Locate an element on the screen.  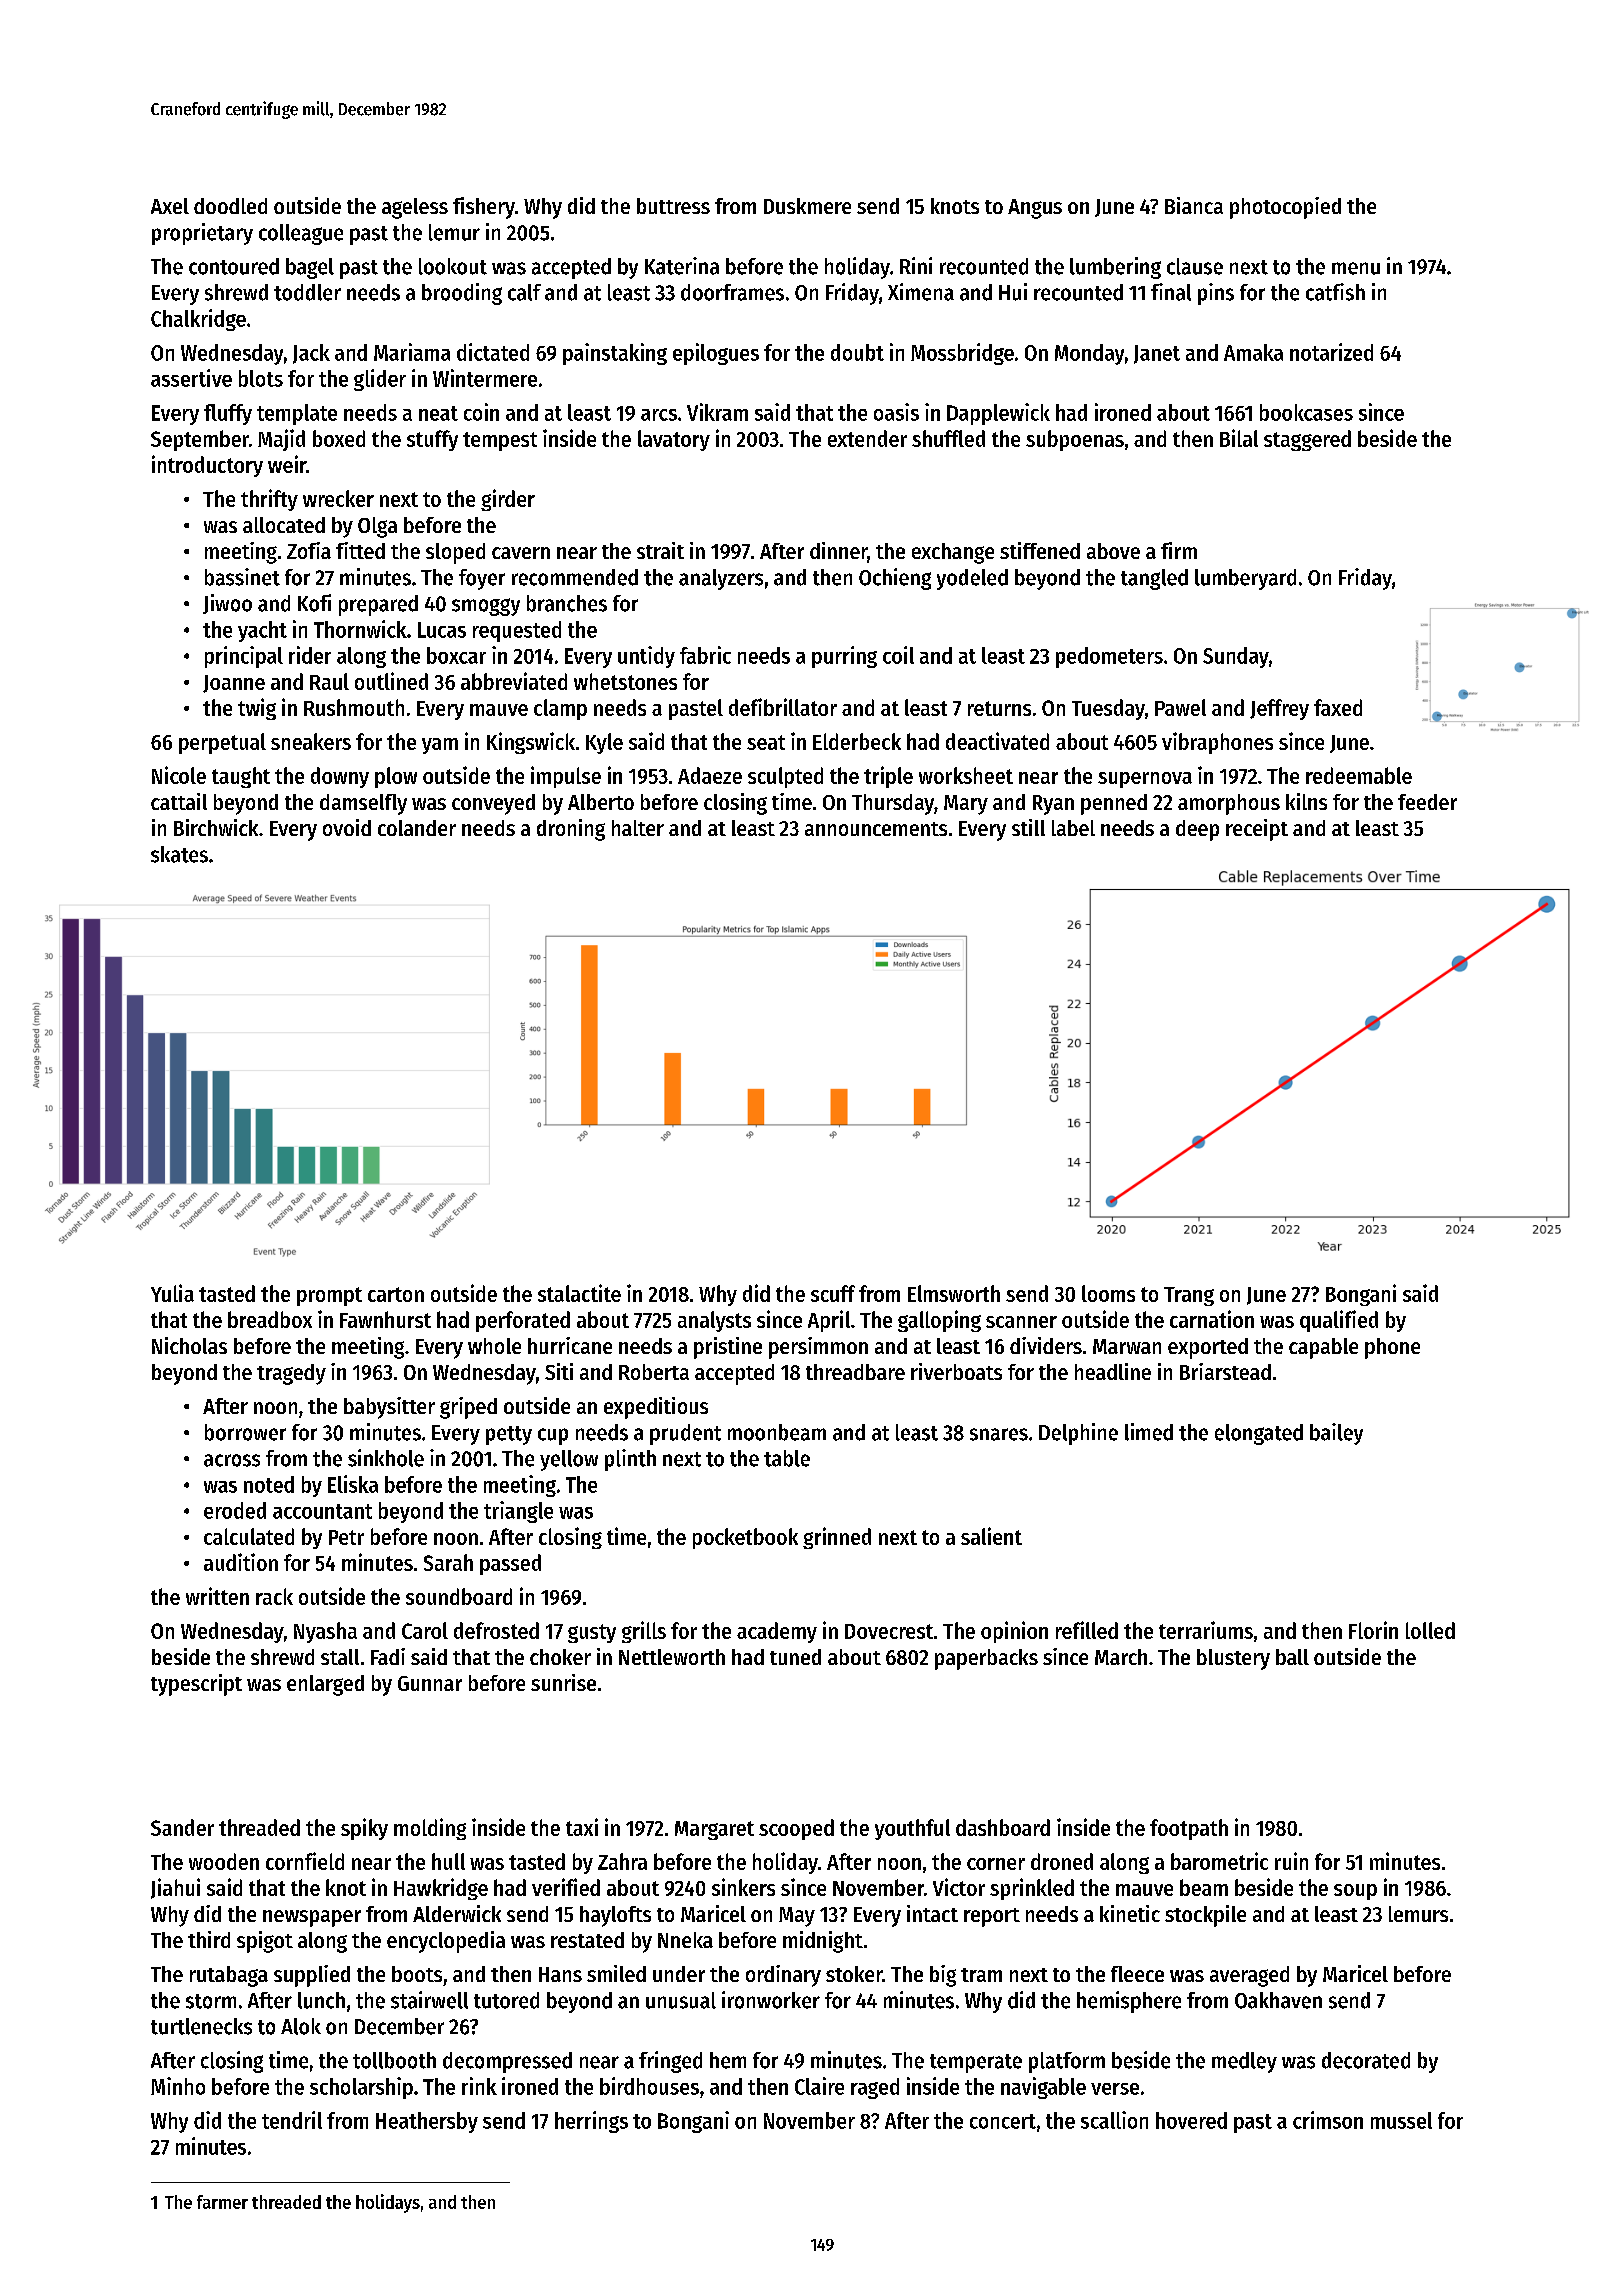
announcements is located at coordinates (876, 829).
